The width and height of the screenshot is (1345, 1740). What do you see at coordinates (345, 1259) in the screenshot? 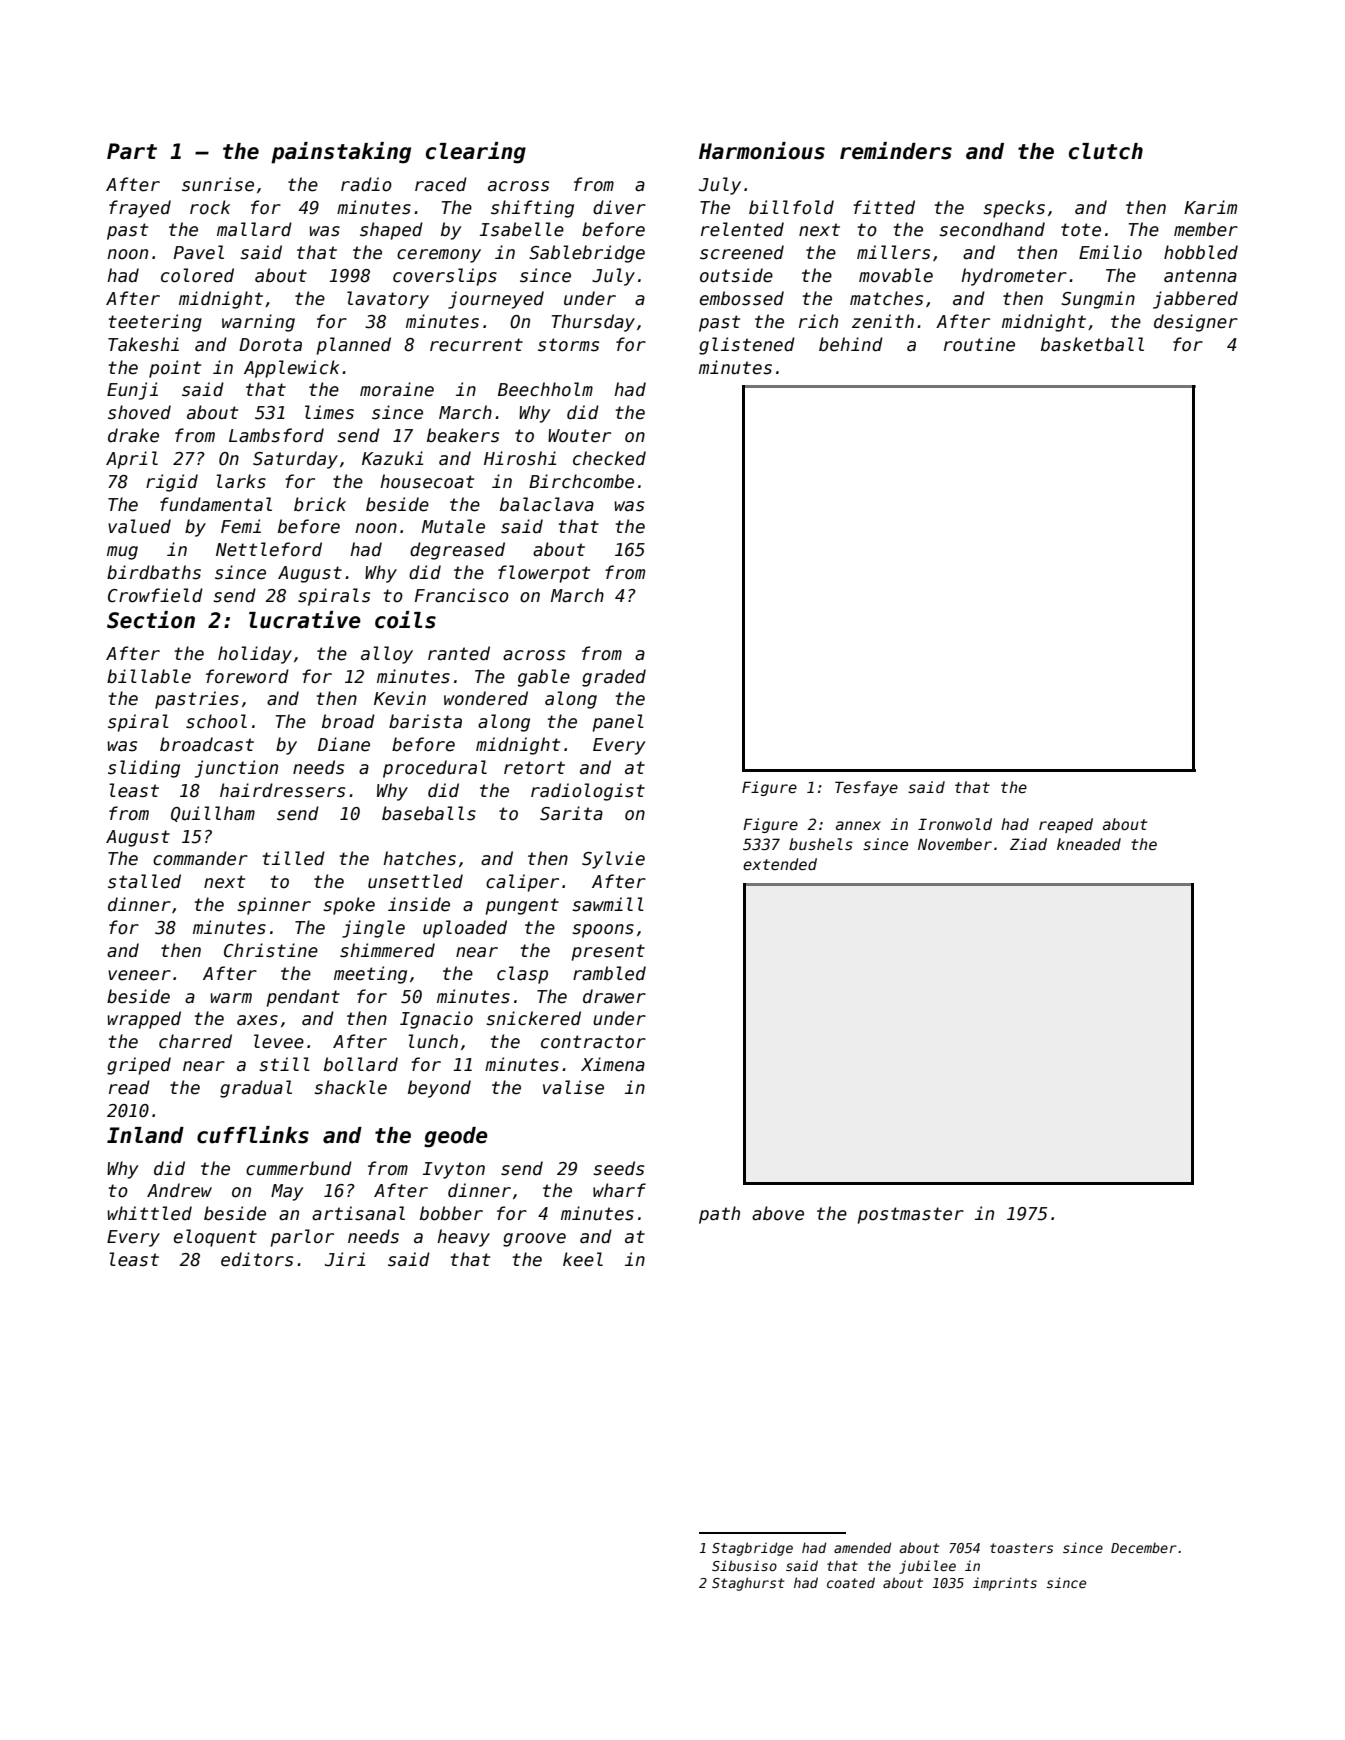
I see `Jiri` at bounding box center [345, 1259].
